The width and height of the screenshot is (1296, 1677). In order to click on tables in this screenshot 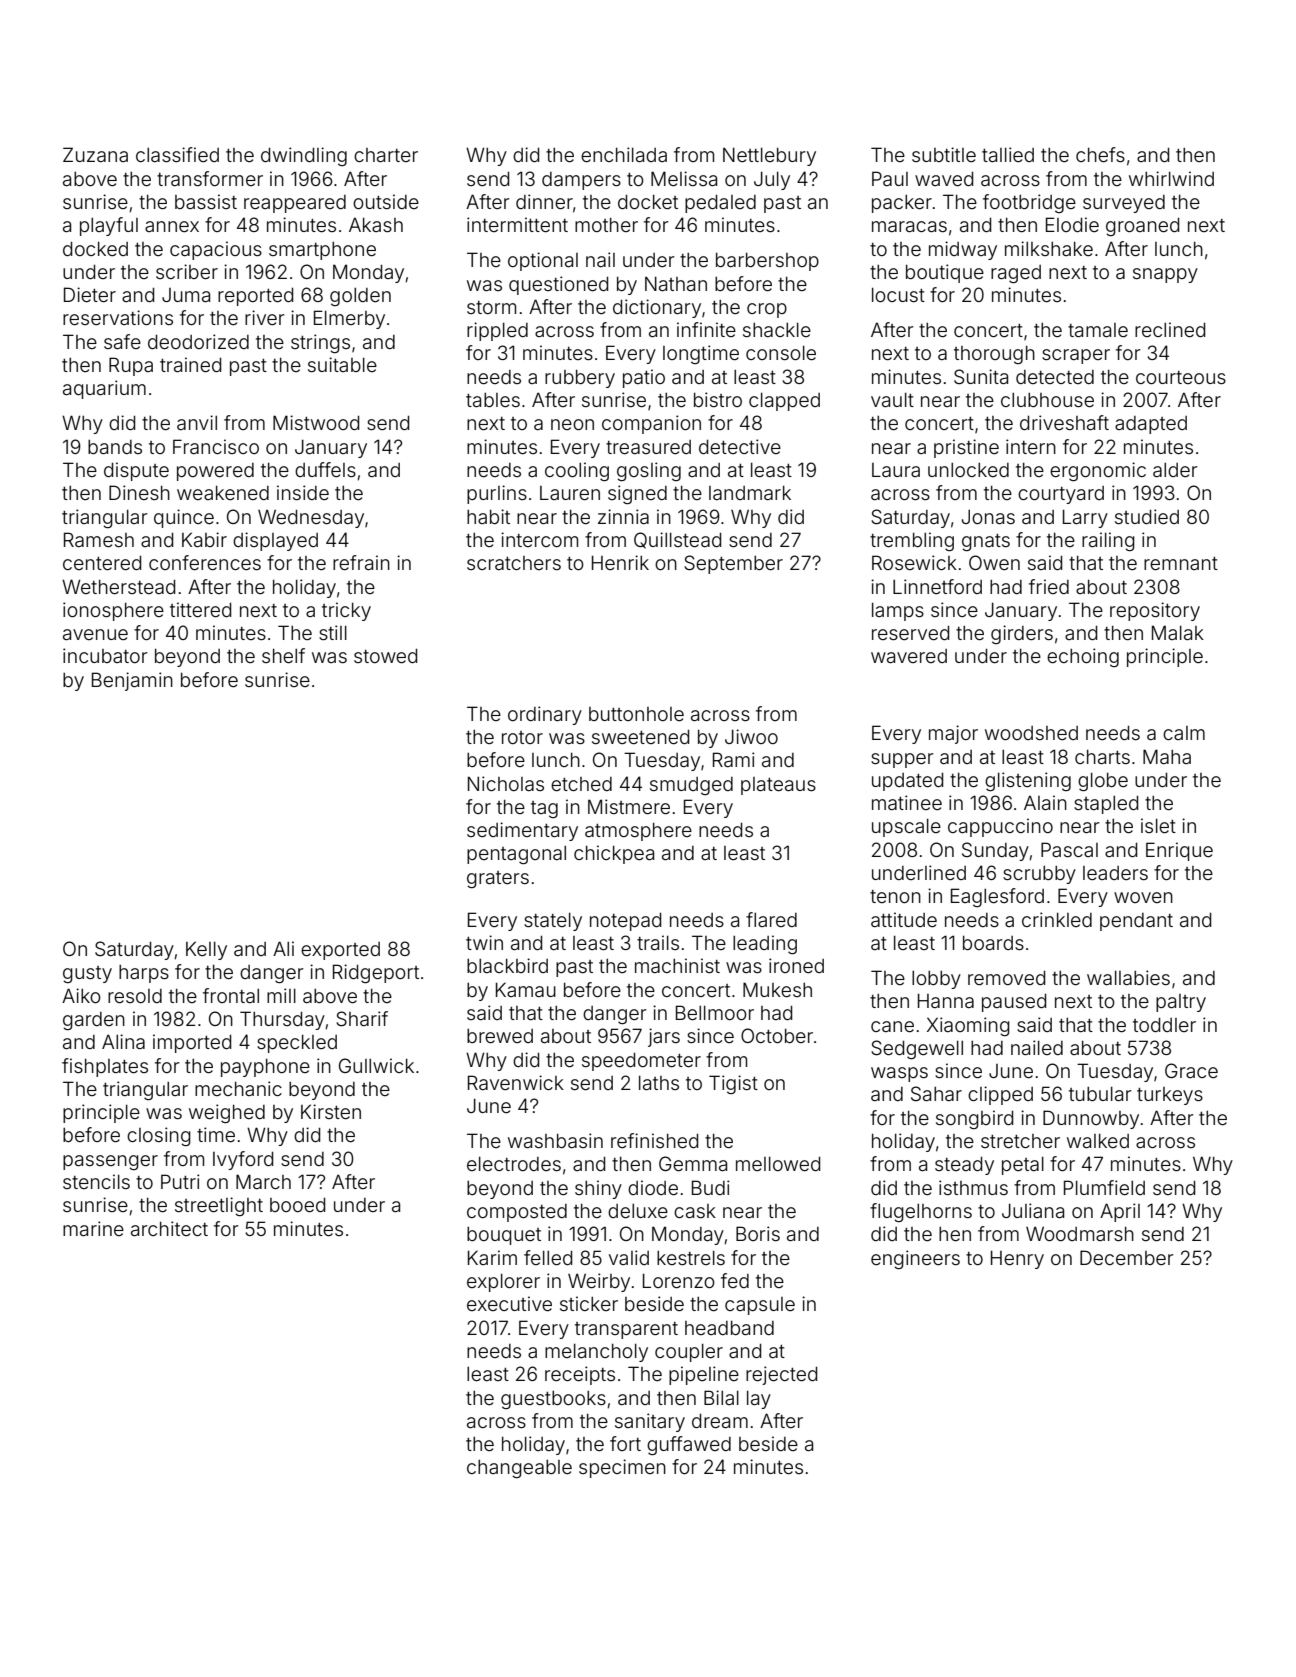, I will do `click(493, 400)`.
